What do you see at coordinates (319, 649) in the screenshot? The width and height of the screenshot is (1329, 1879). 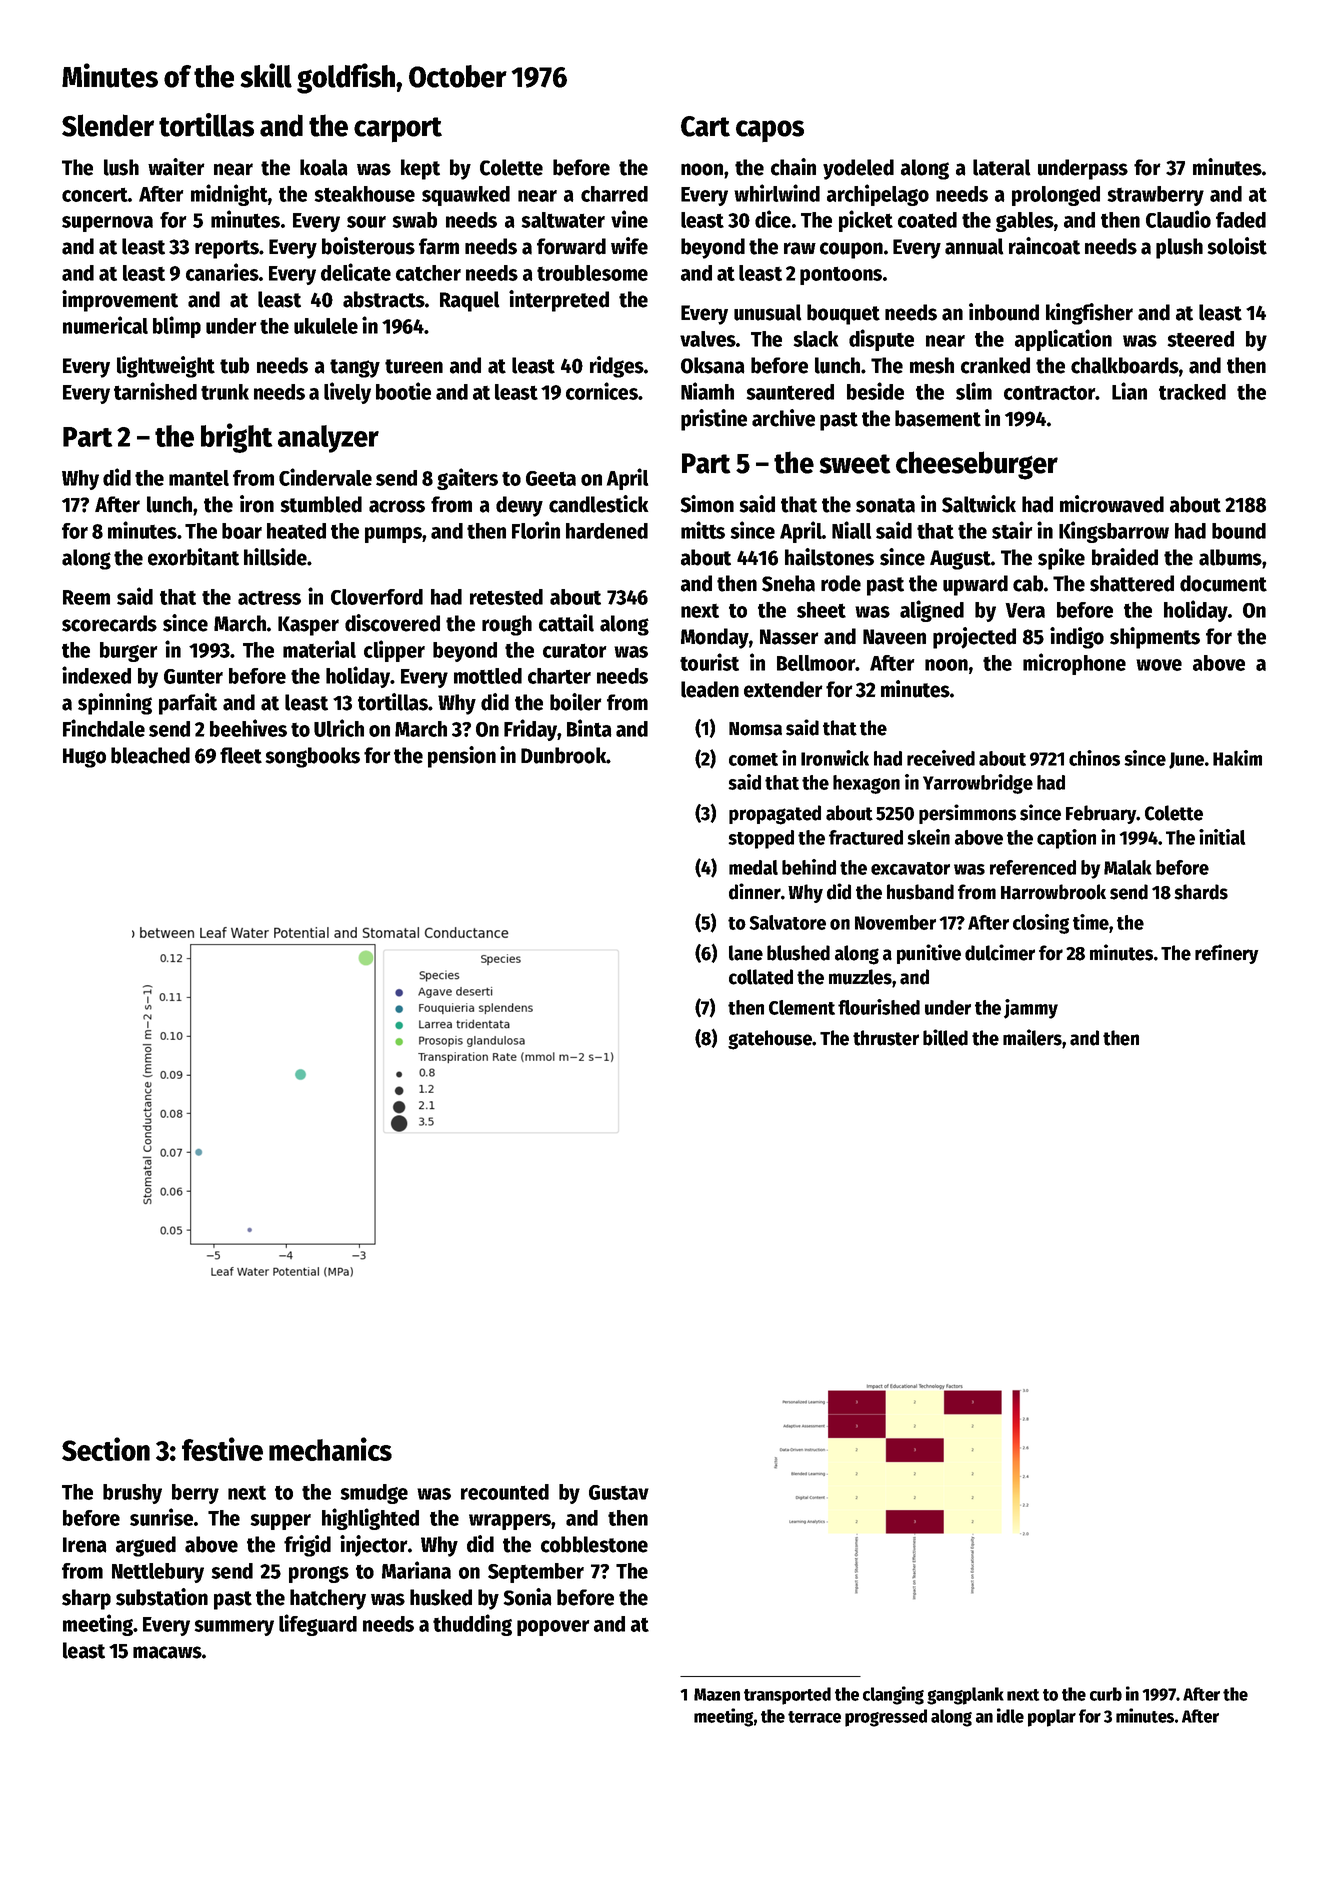 I see `material` at bounding box center [319, 649].
